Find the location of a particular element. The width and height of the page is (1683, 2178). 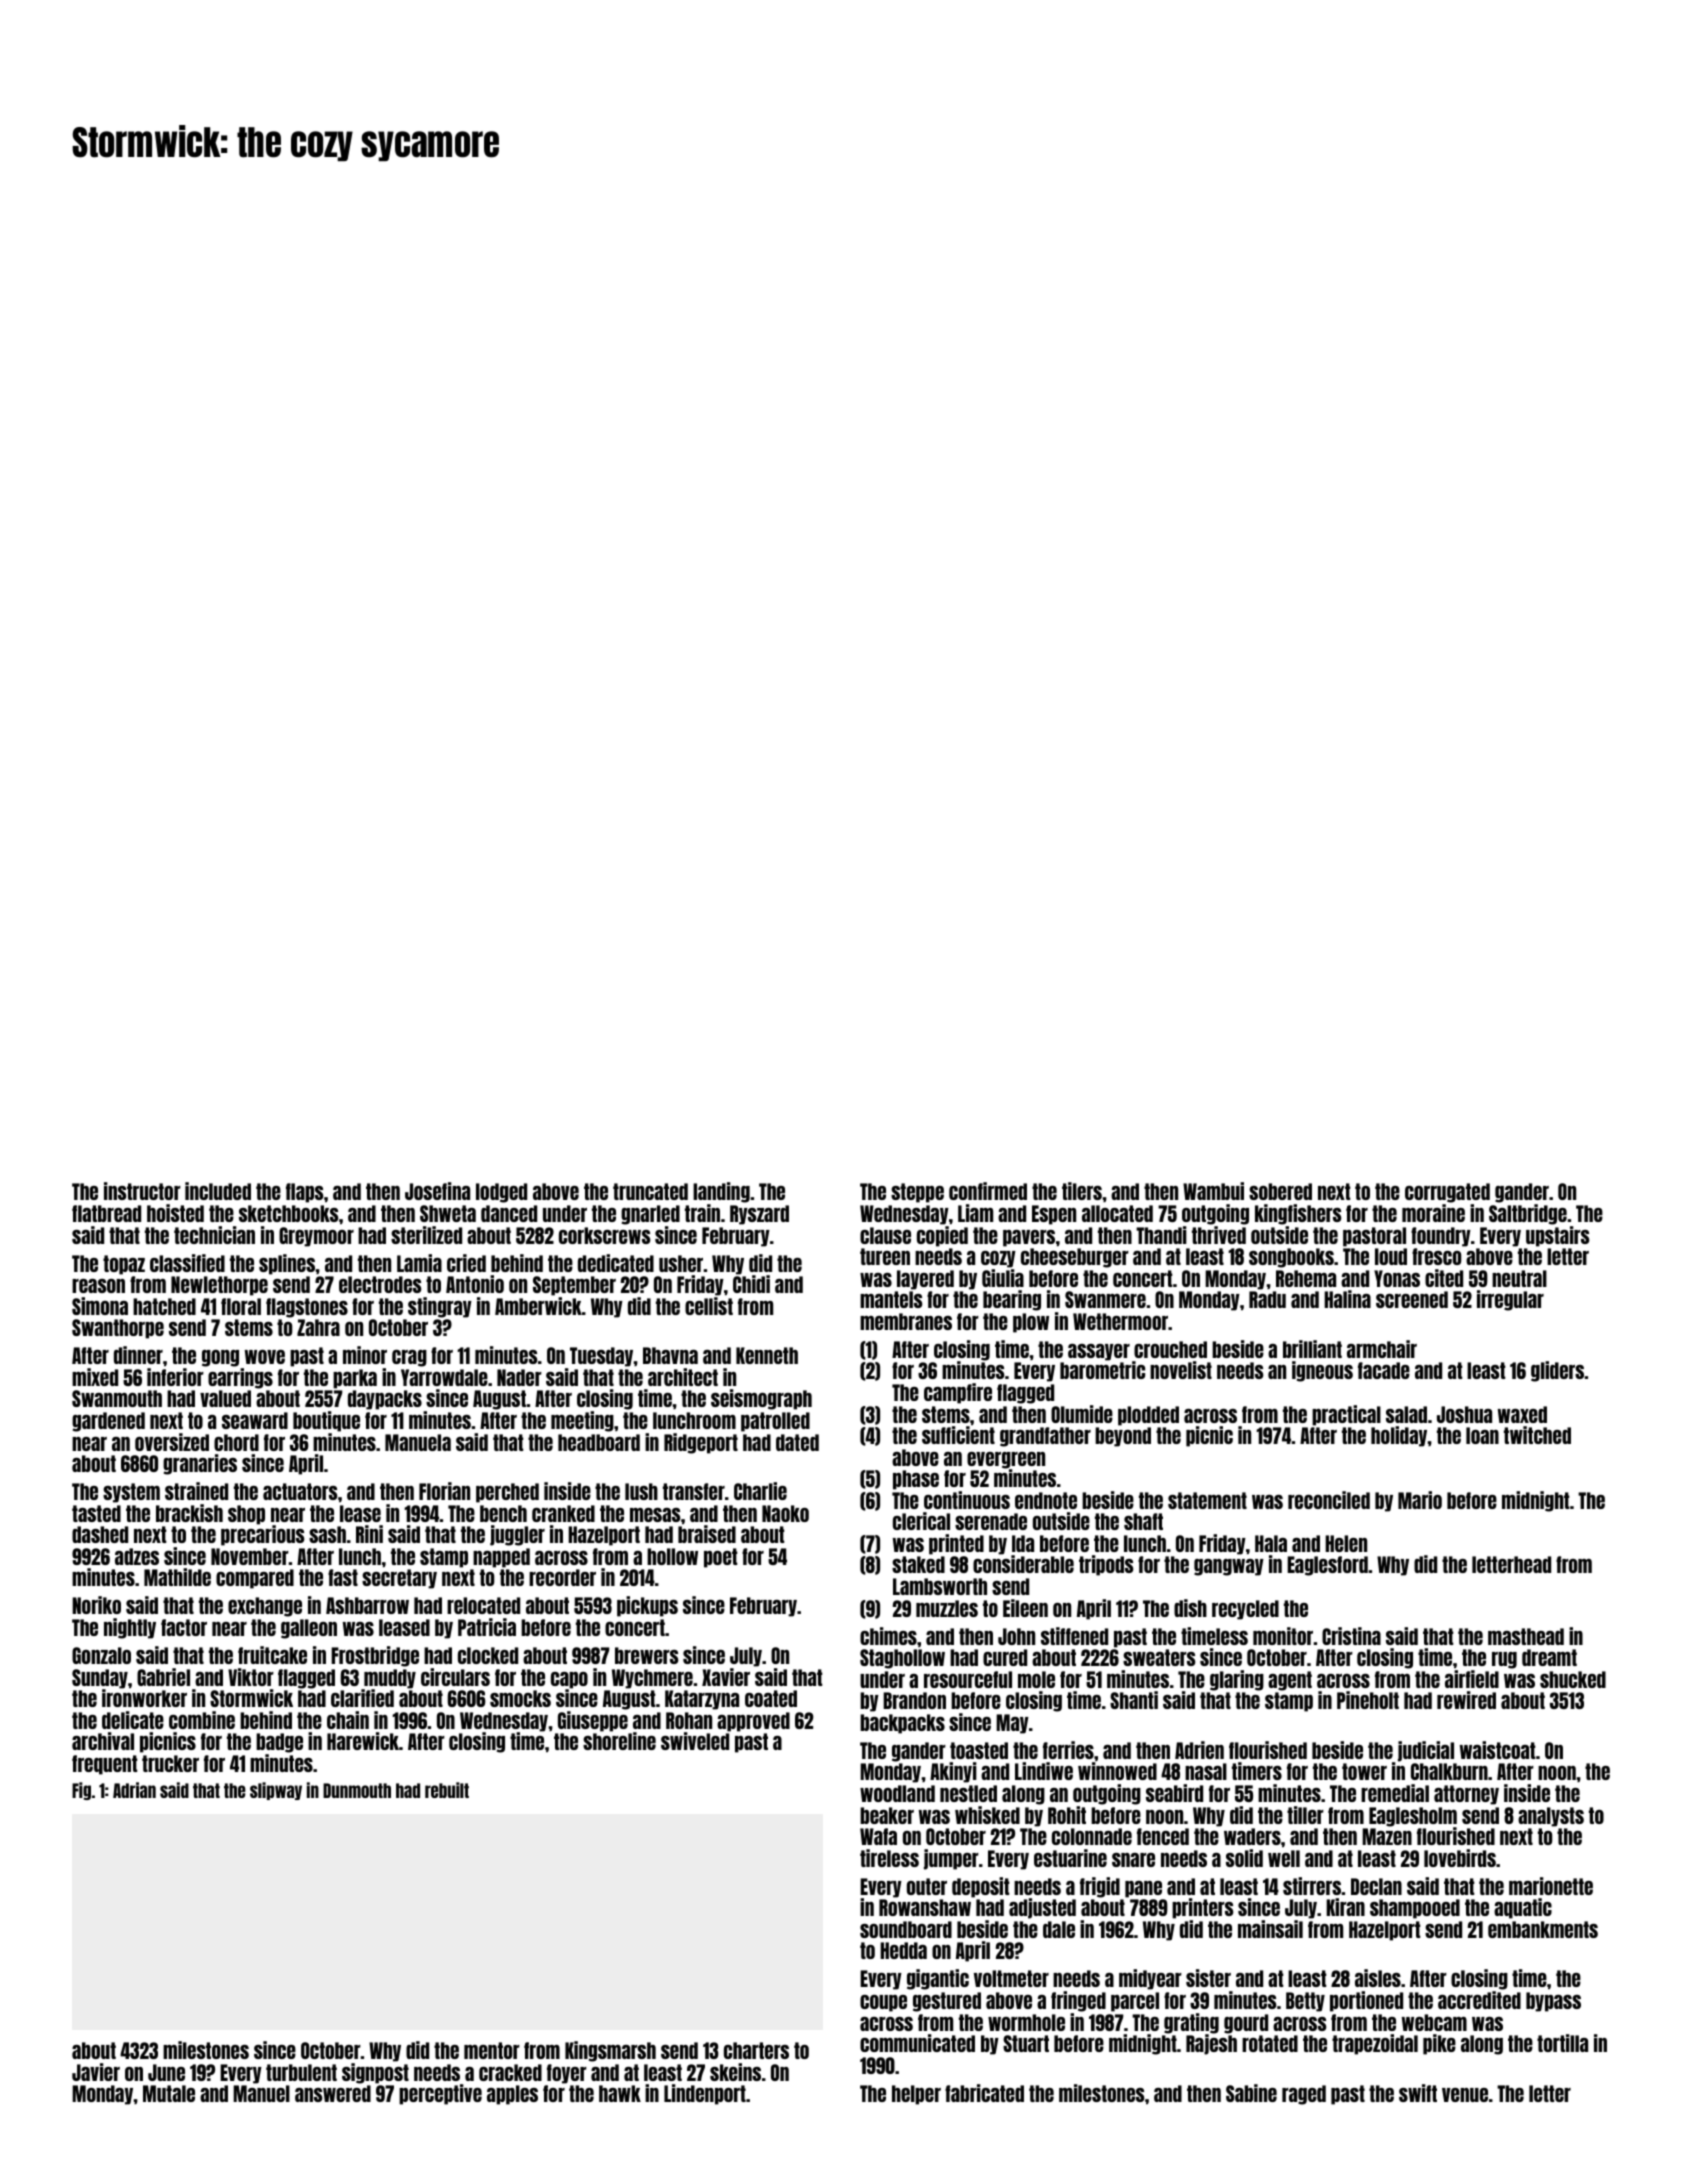

stingray is located at coordinates (440, 1307).
